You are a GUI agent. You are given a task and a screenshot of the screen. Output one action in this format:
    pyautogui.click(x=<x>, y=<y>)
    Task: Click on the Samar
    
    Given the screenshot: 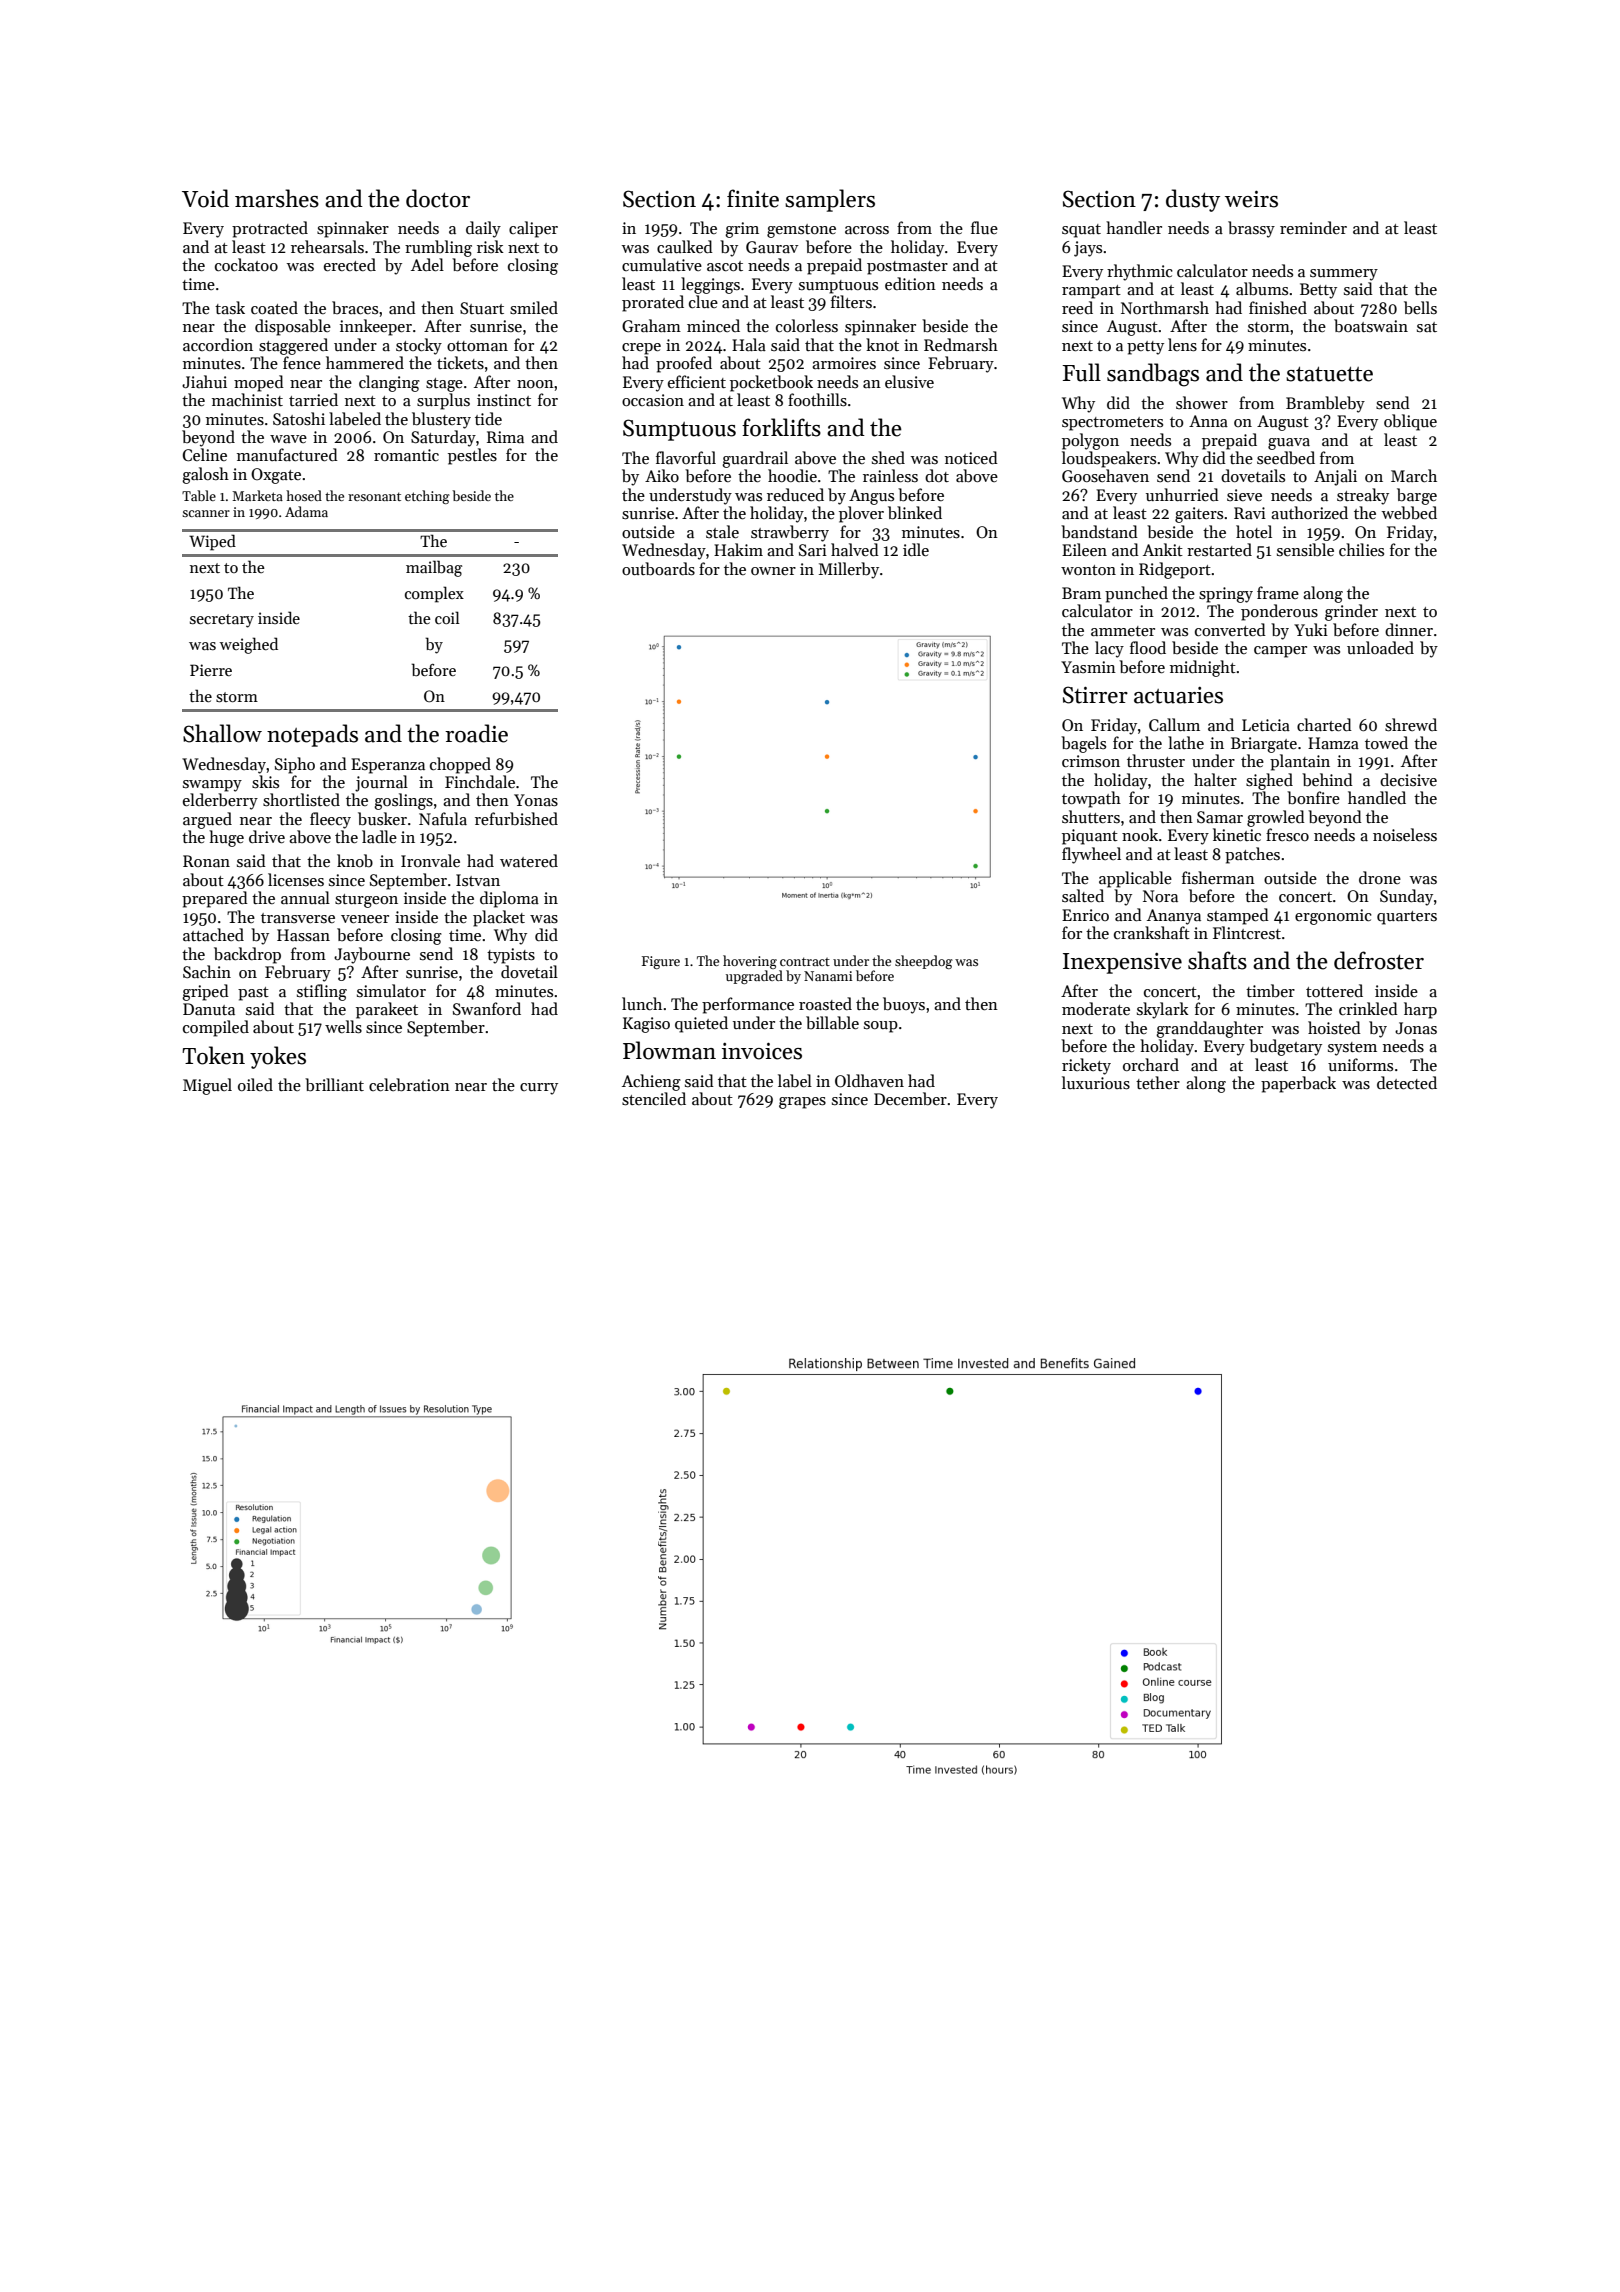 What is the action you would take?
    pyautogui.click(x=1220, y=817)
